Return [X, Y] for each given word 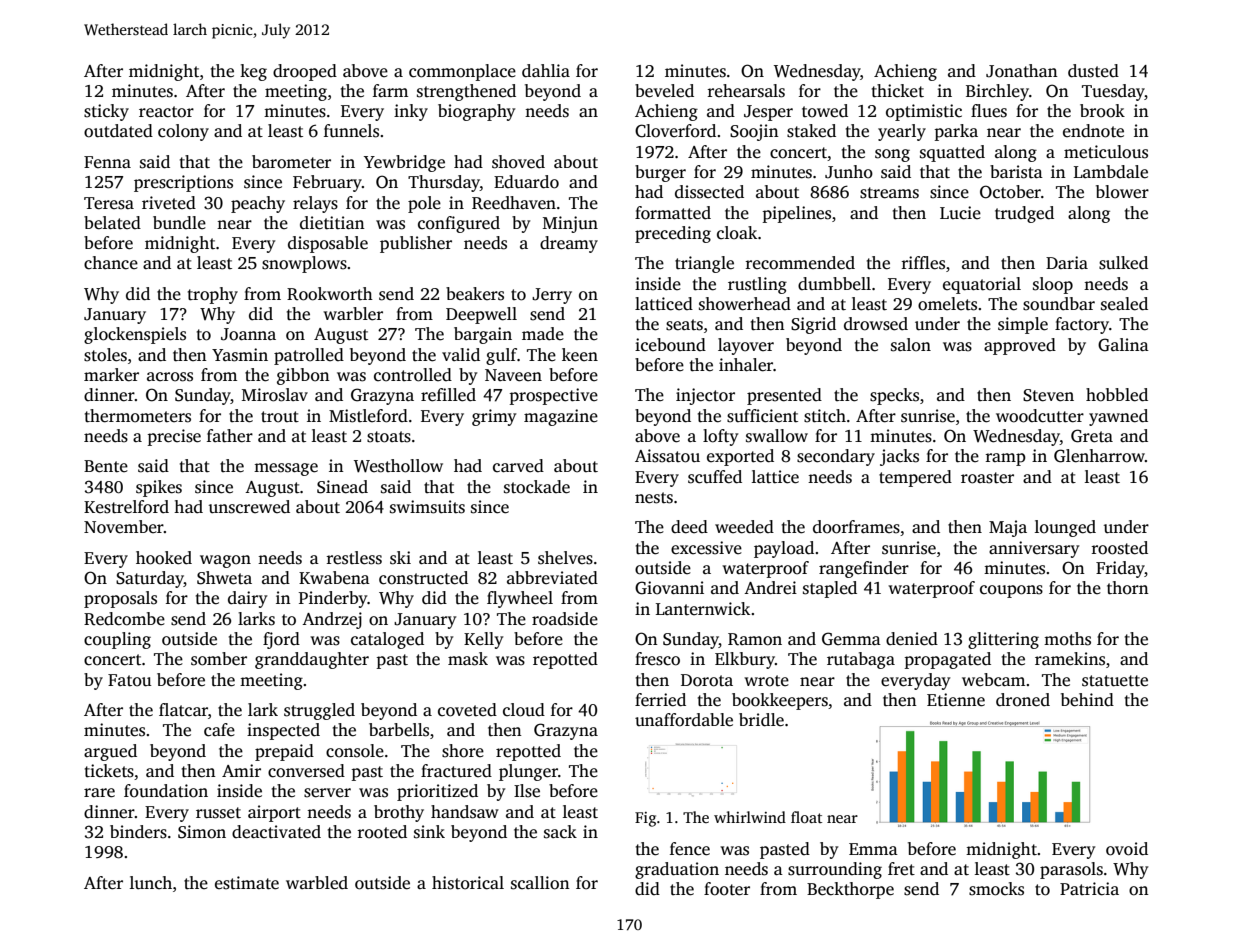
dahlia [546, 71]
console [355, 751]
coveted [467, 710]
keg [253, 72]
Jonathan [1022, 71]
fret [901, 869]
